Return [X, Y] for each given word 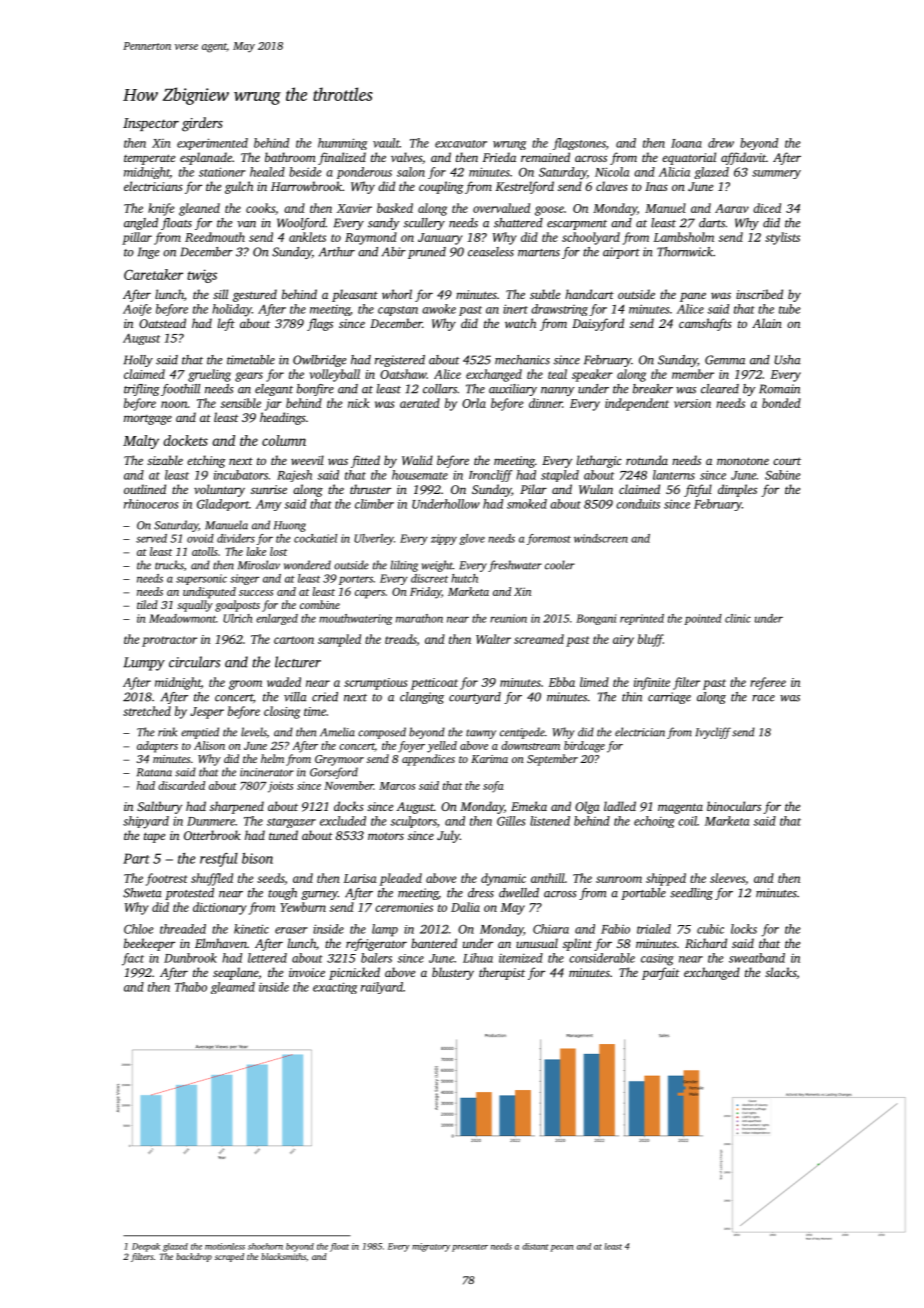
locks [744, 929]
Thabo [191, 987]
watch [520, 323]
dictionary [220, 908]
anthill [548, 878]
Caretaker [153, 274]
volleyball [335, 375]
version [692, 403]
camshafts [705, 324]
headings [283, 418]
